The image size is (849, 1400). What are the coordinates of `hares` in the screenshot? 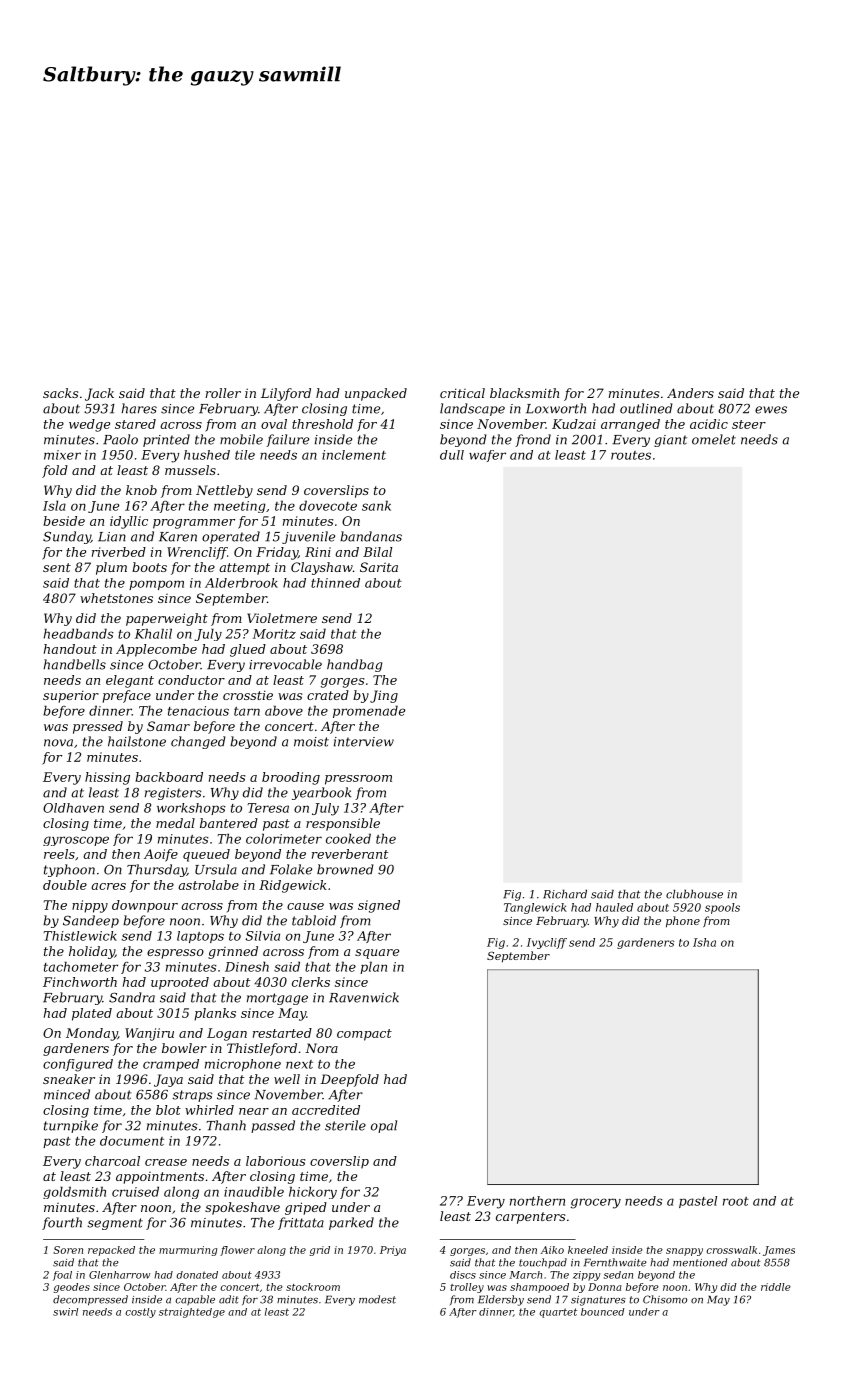 It's located at (139, 408).
